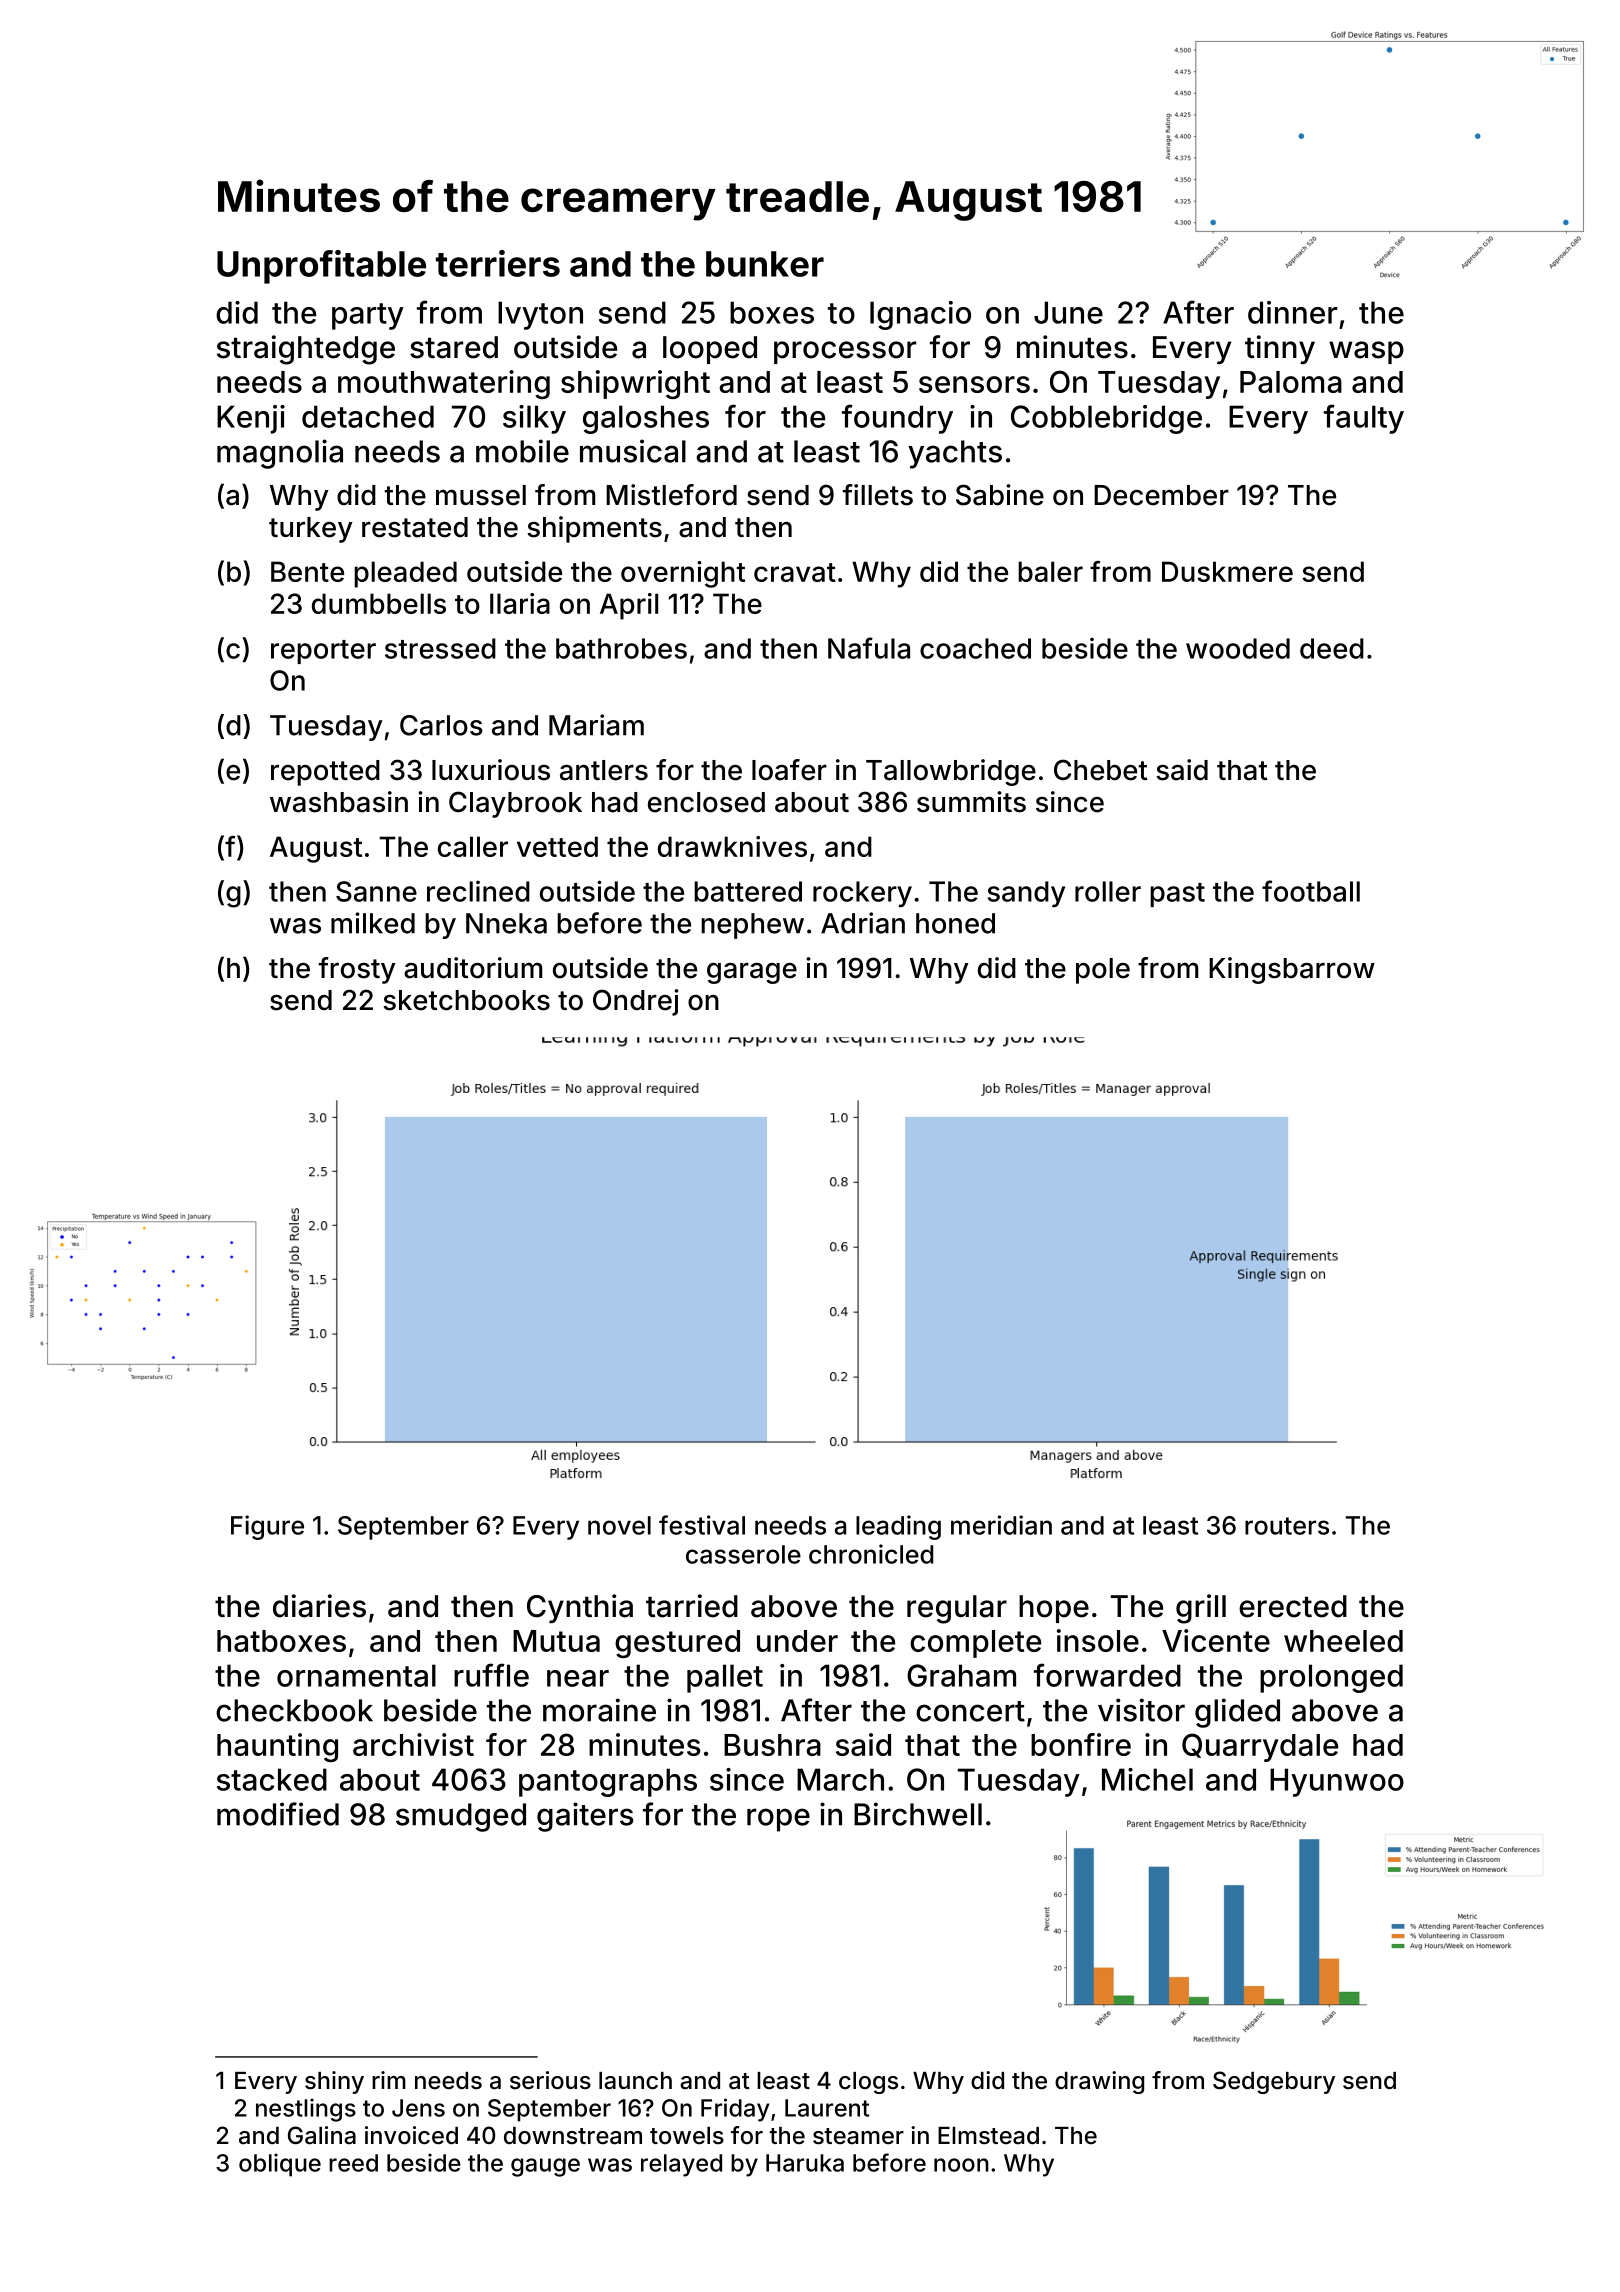 This screenshot has width=1620, height=2292. I want to click on checkbook, so click(294, 1710).
